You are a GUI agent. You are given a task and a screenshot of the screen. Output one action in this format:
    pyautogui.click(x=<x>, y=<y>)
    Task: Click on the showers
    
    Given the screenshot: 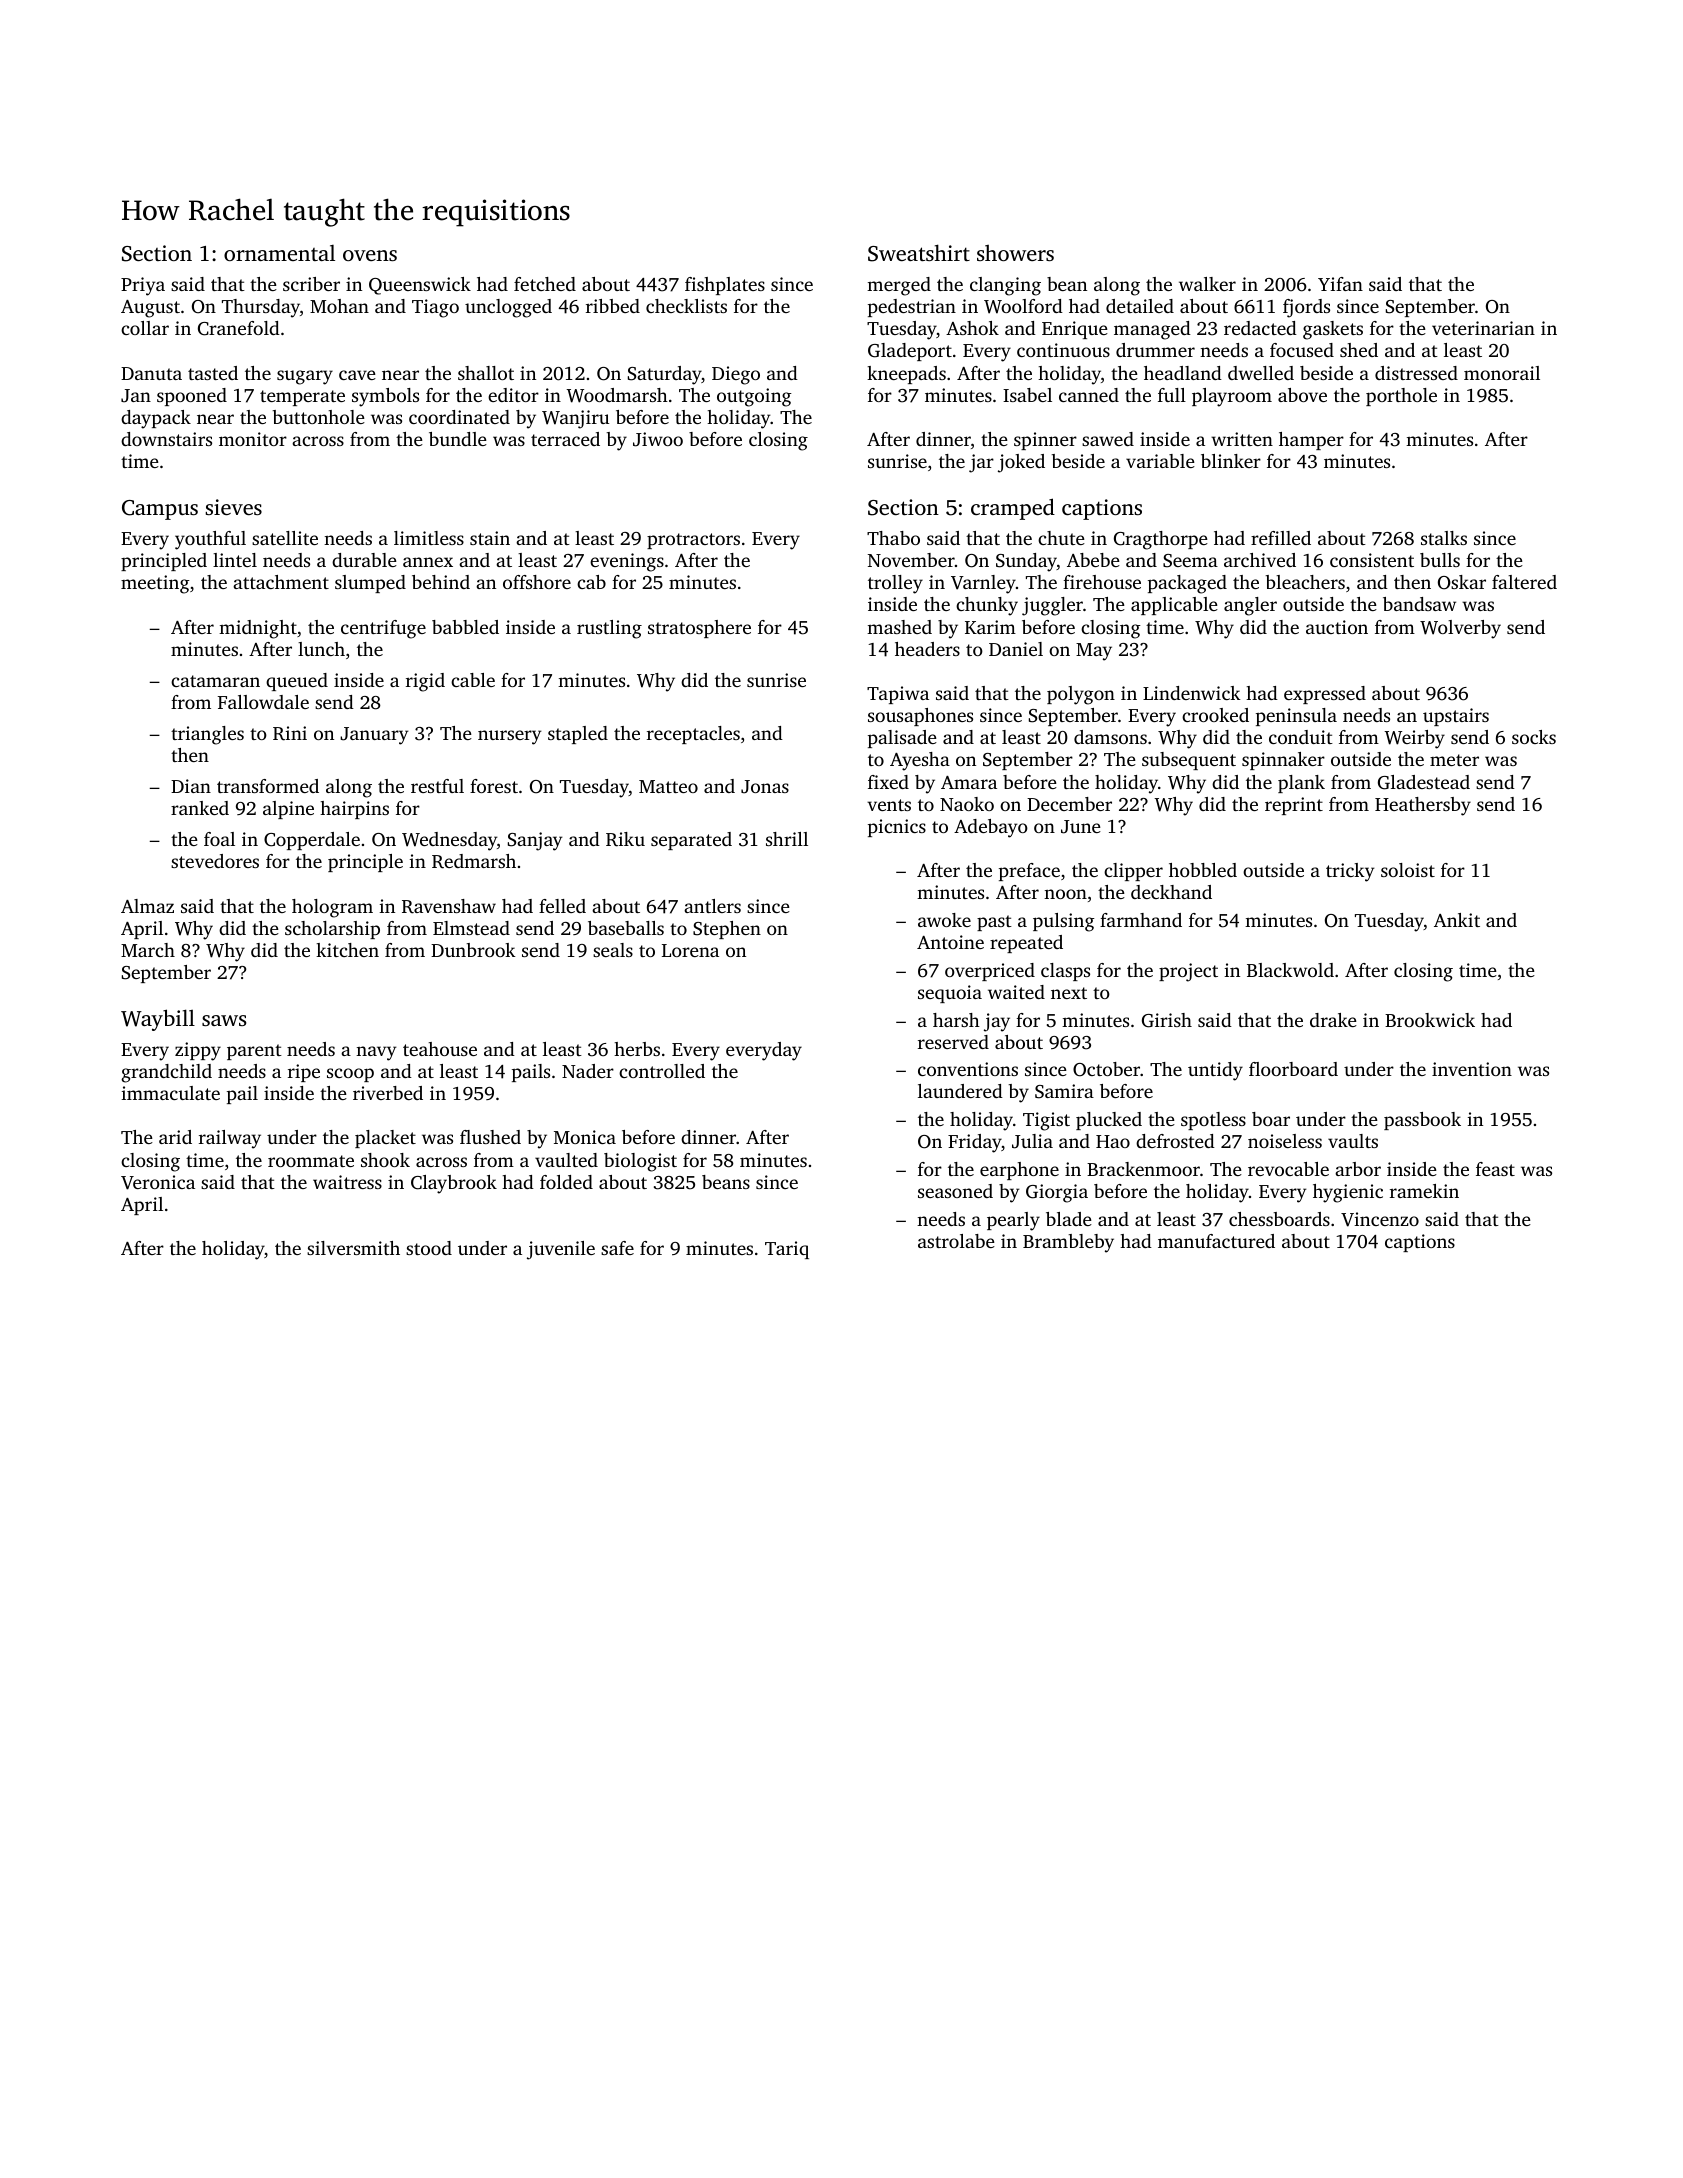 What is the action you would take?
    pyautogui.click(x=1015, y=253)
